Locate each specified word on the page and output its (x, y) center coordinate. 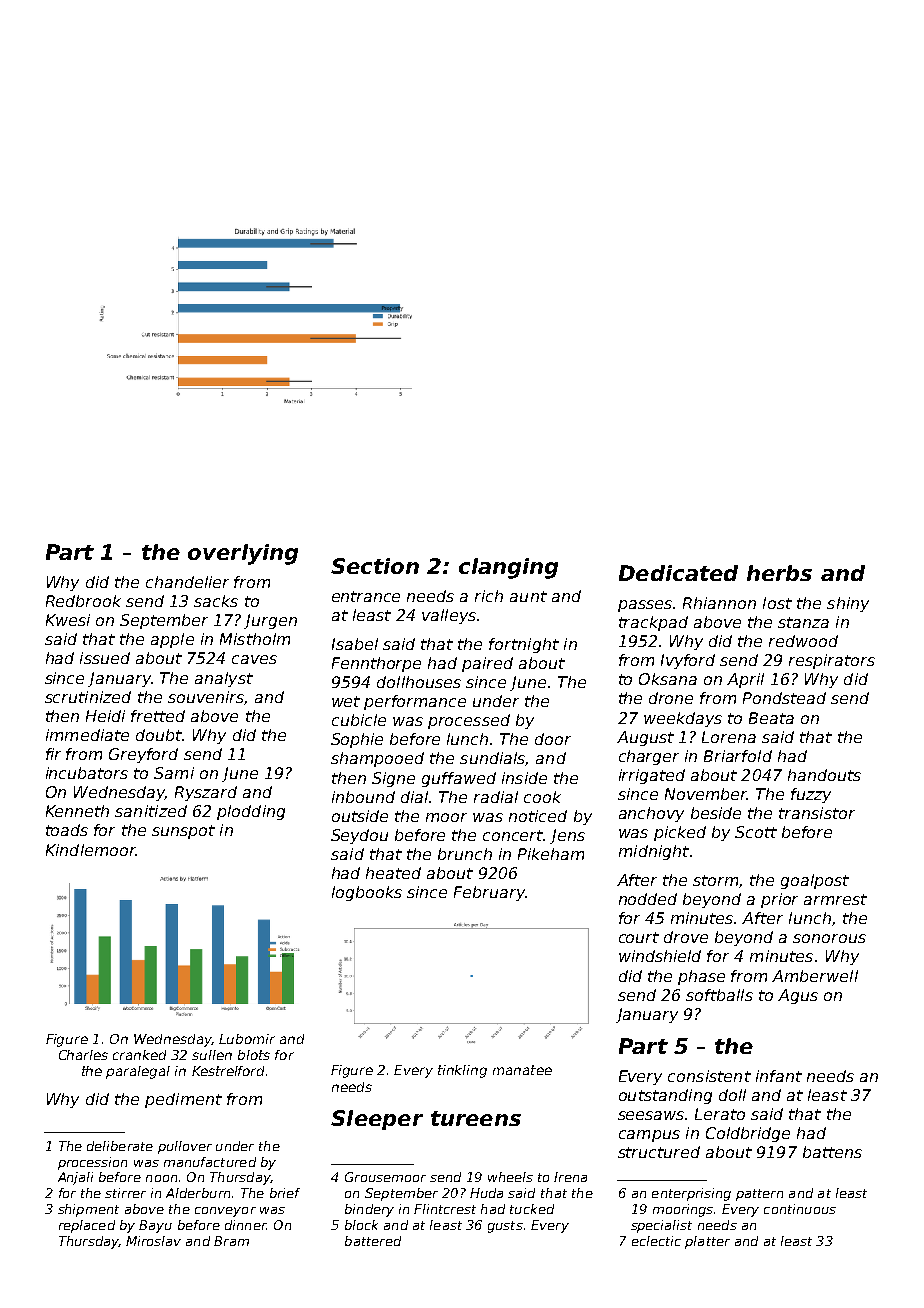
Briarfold (738, 756)
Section (375, 566)
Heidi (105, 716)
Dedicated (678, 573)
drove (686, 937)
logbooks (367, 893)
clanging (508, 568)
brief (285, 1193)
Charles (83, 1055)
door (553, 739)
